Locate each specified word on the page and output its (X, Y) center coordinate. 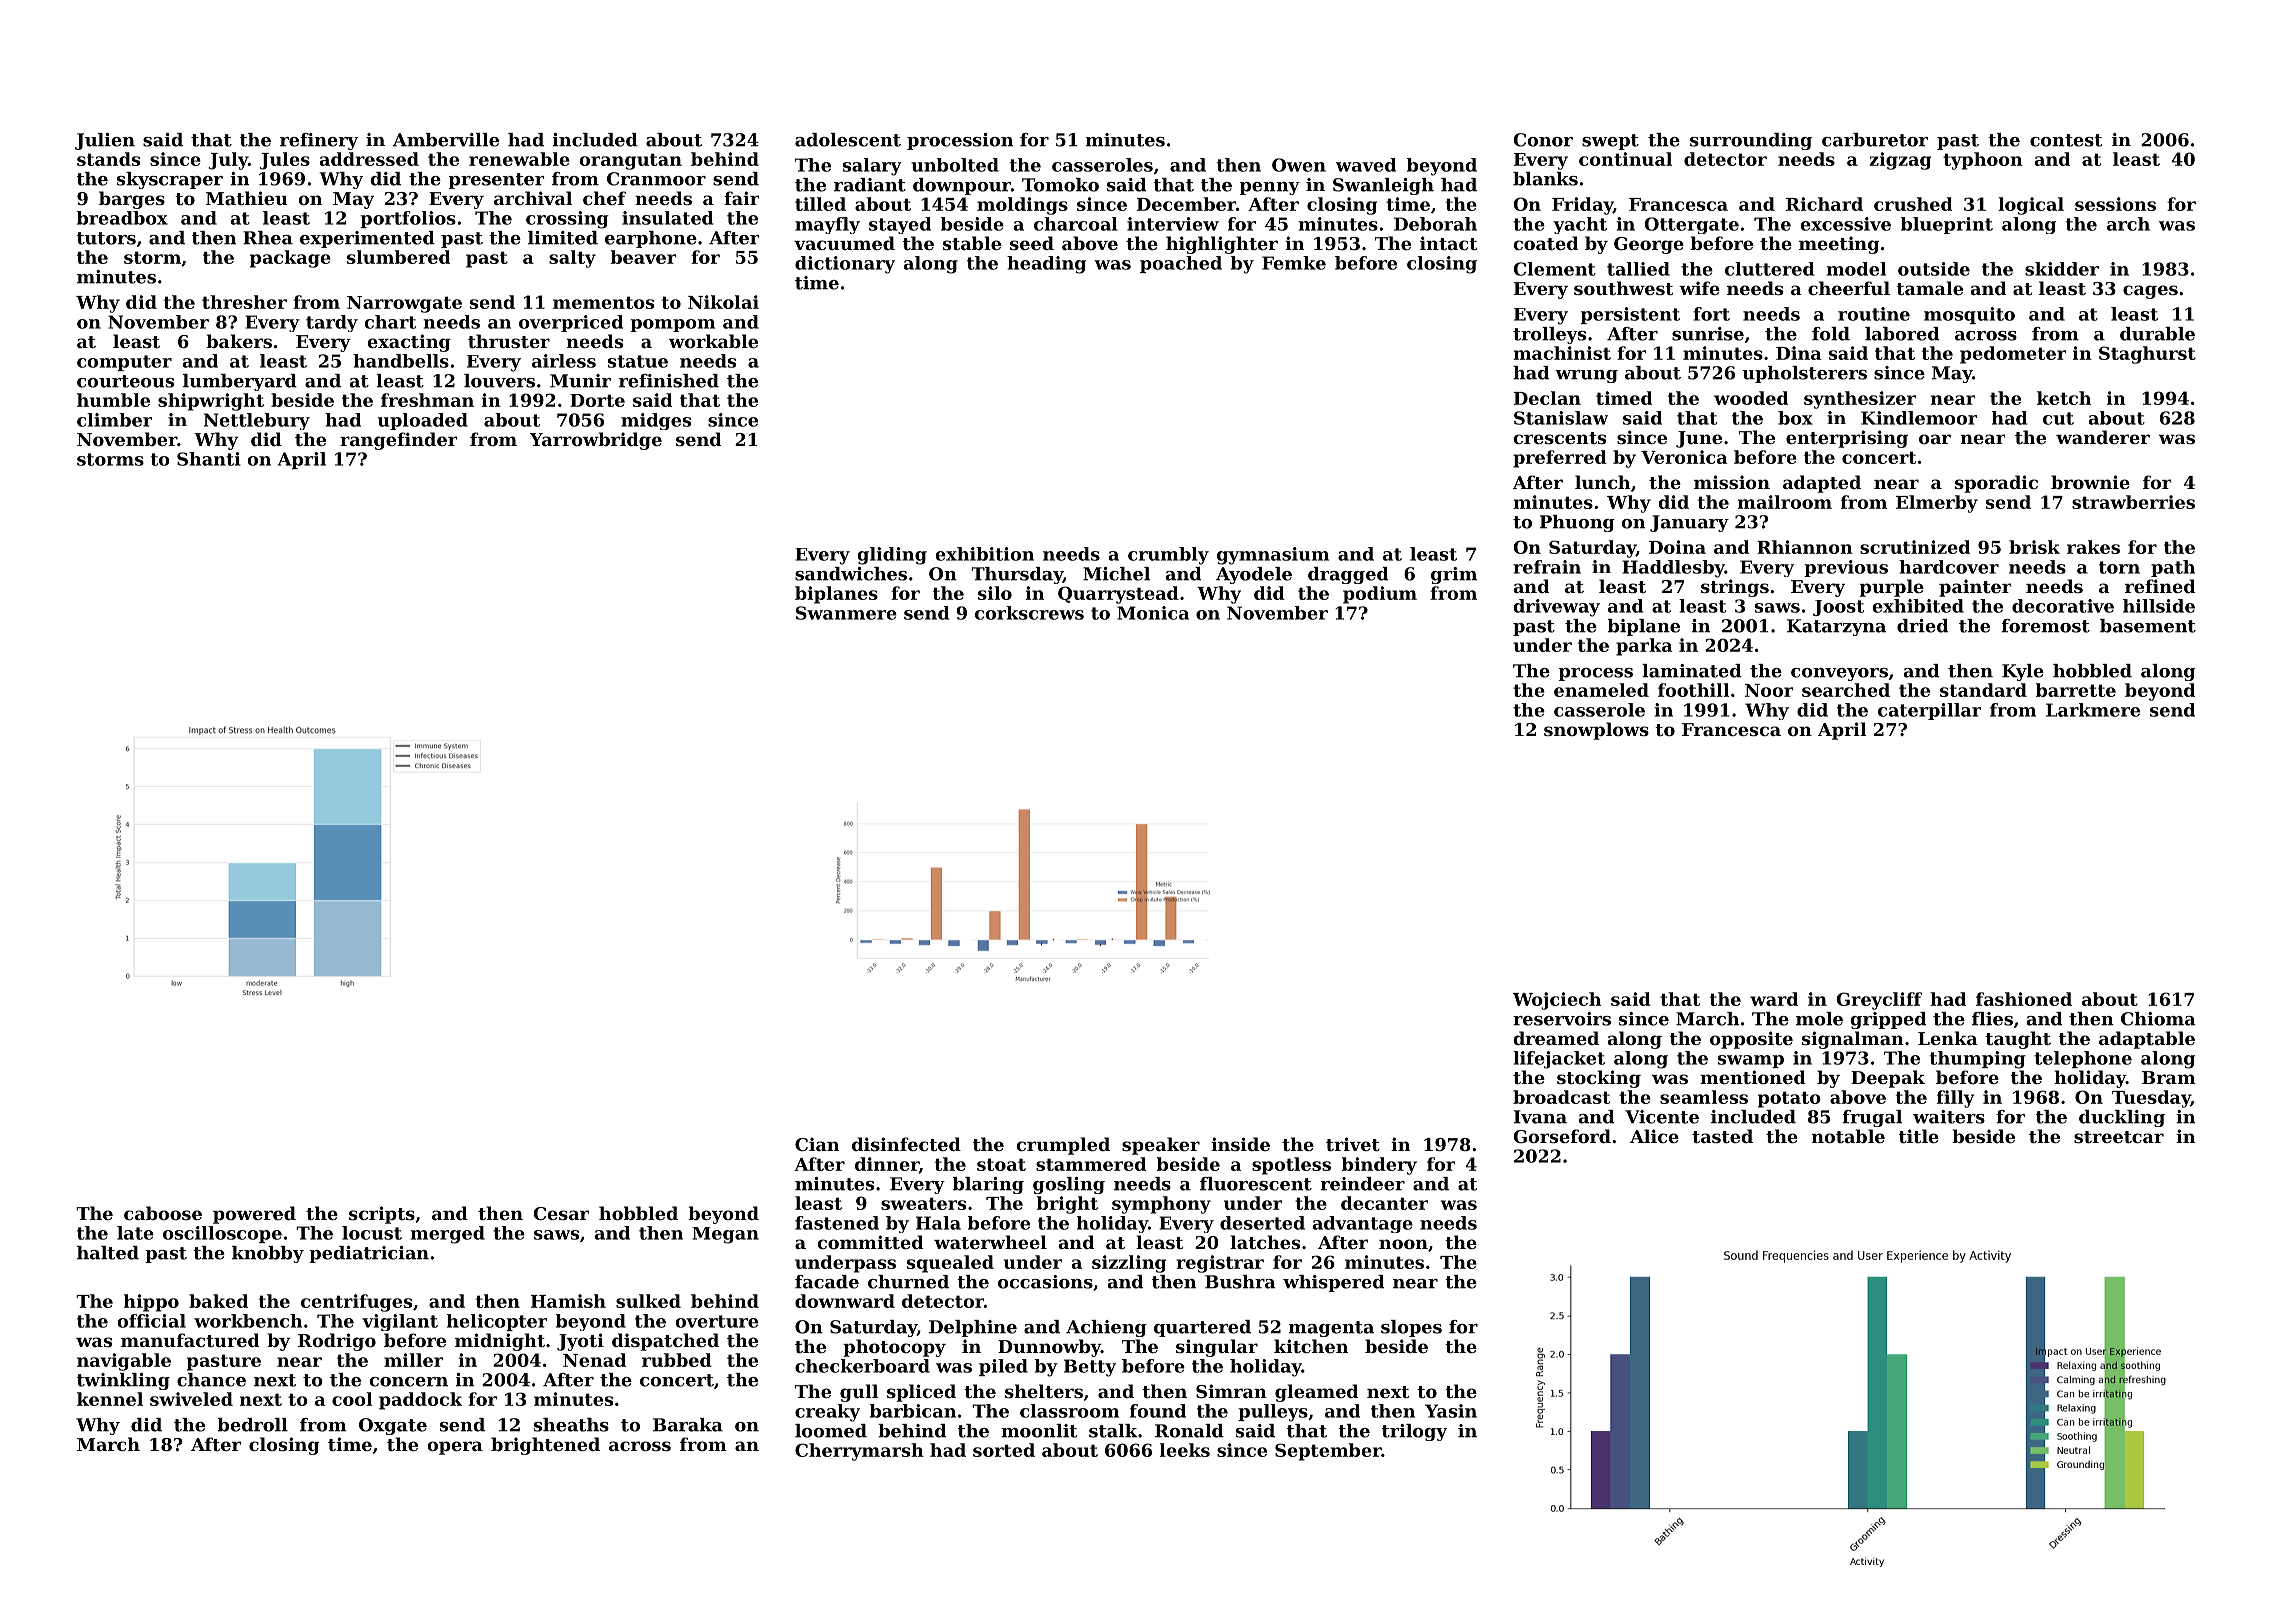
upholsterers (1804, 374)
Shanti (209, 459)
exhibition (984, 554)
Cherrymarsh (859, 1452)
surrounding (1751, 141)
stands (108, 159)
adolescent (848, 140)
